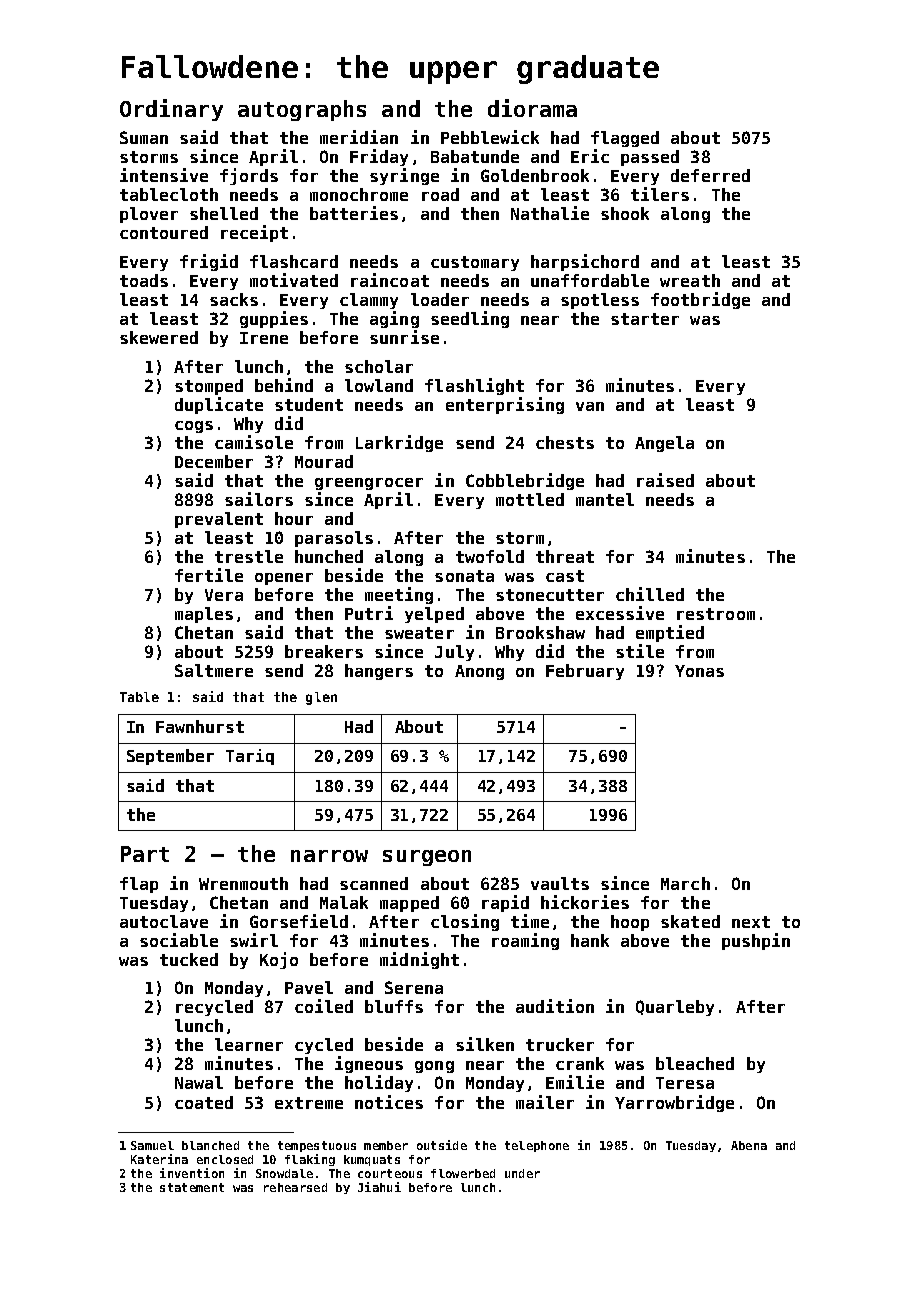 This screenshot has width=924, height=1314. I want to click on mailer, so click(545, 1102).
